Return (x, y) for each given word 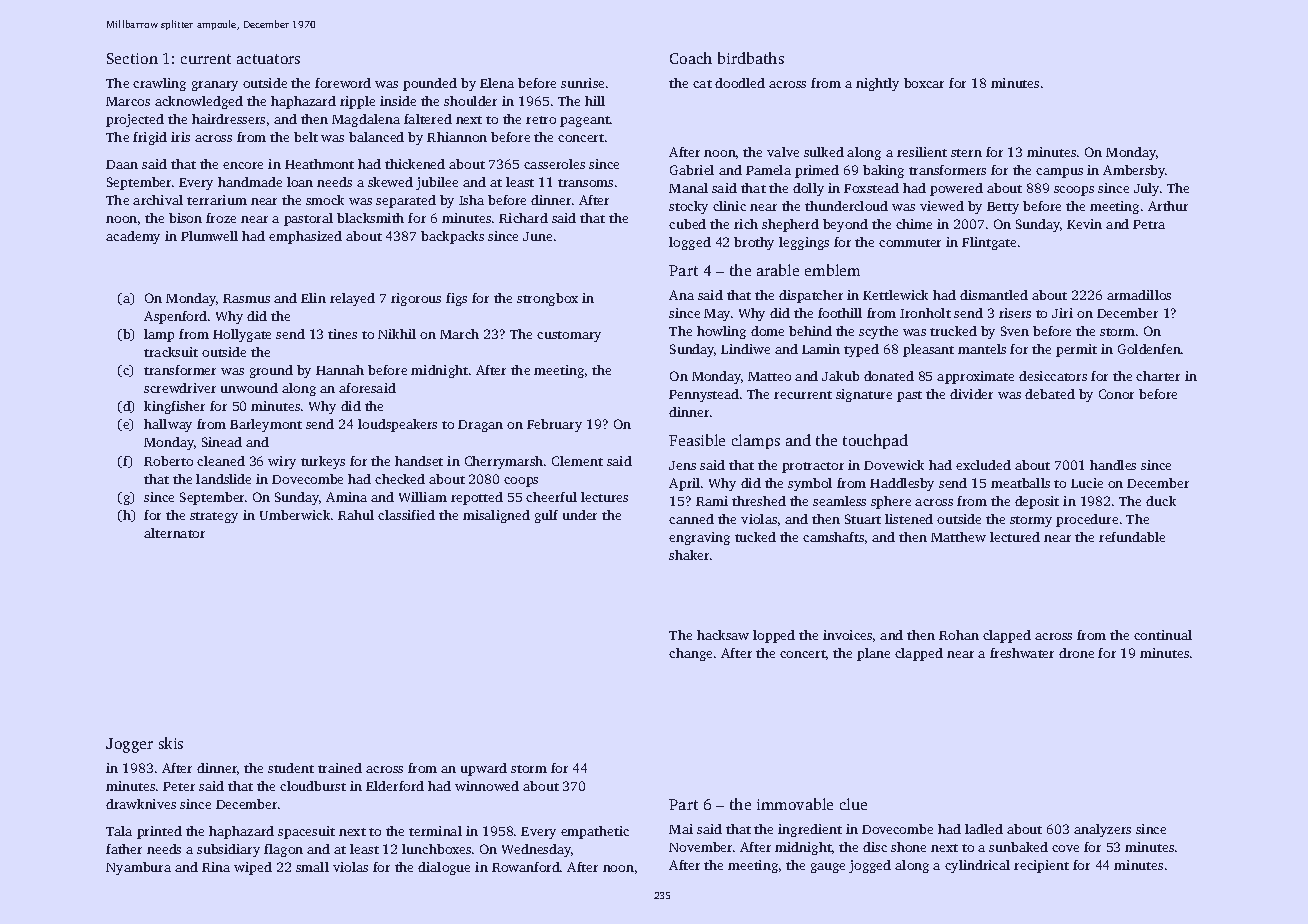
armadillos (1139, 295)
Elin (313, 298)
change (690, 654)
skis (171, 743)
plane (873, 654)
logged (690, 243)
